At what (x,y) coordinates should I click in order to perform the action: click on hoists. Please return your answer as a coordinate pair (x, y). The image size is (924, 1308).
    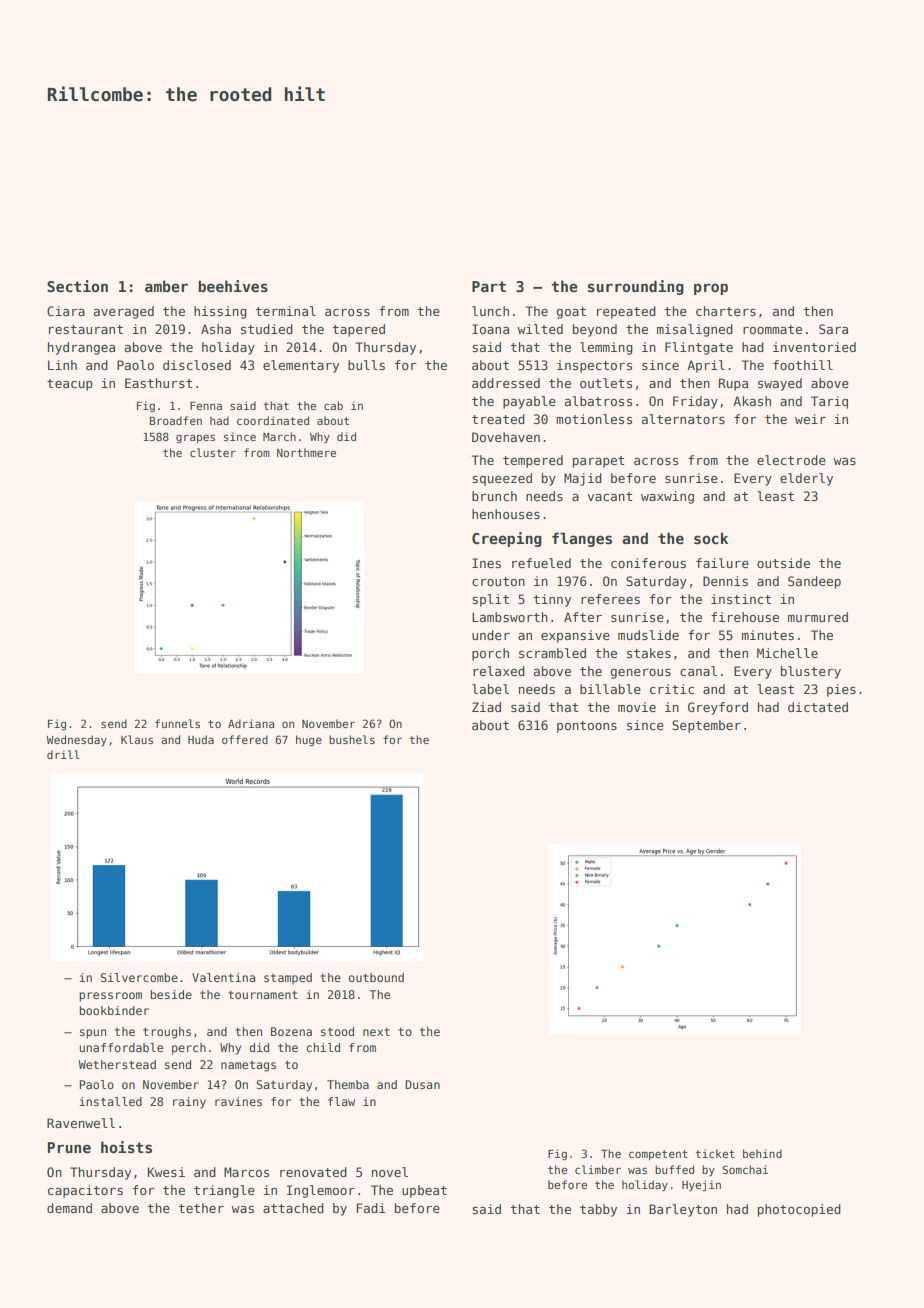
    Looking at the image, I should click on (126, 1147).
